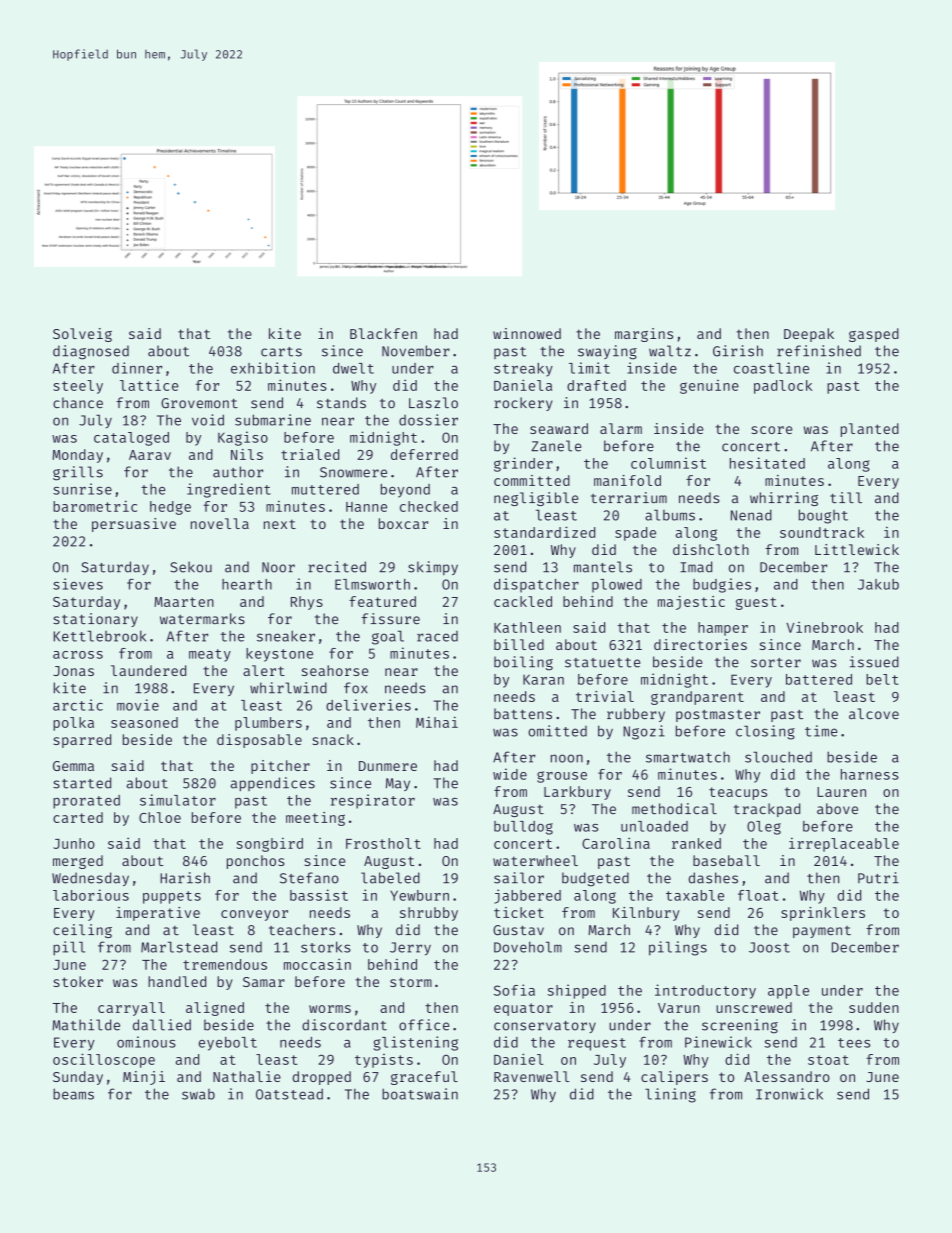  Describe the element at coordinates (678, 948) in the page. I see `pilings` at that location.
